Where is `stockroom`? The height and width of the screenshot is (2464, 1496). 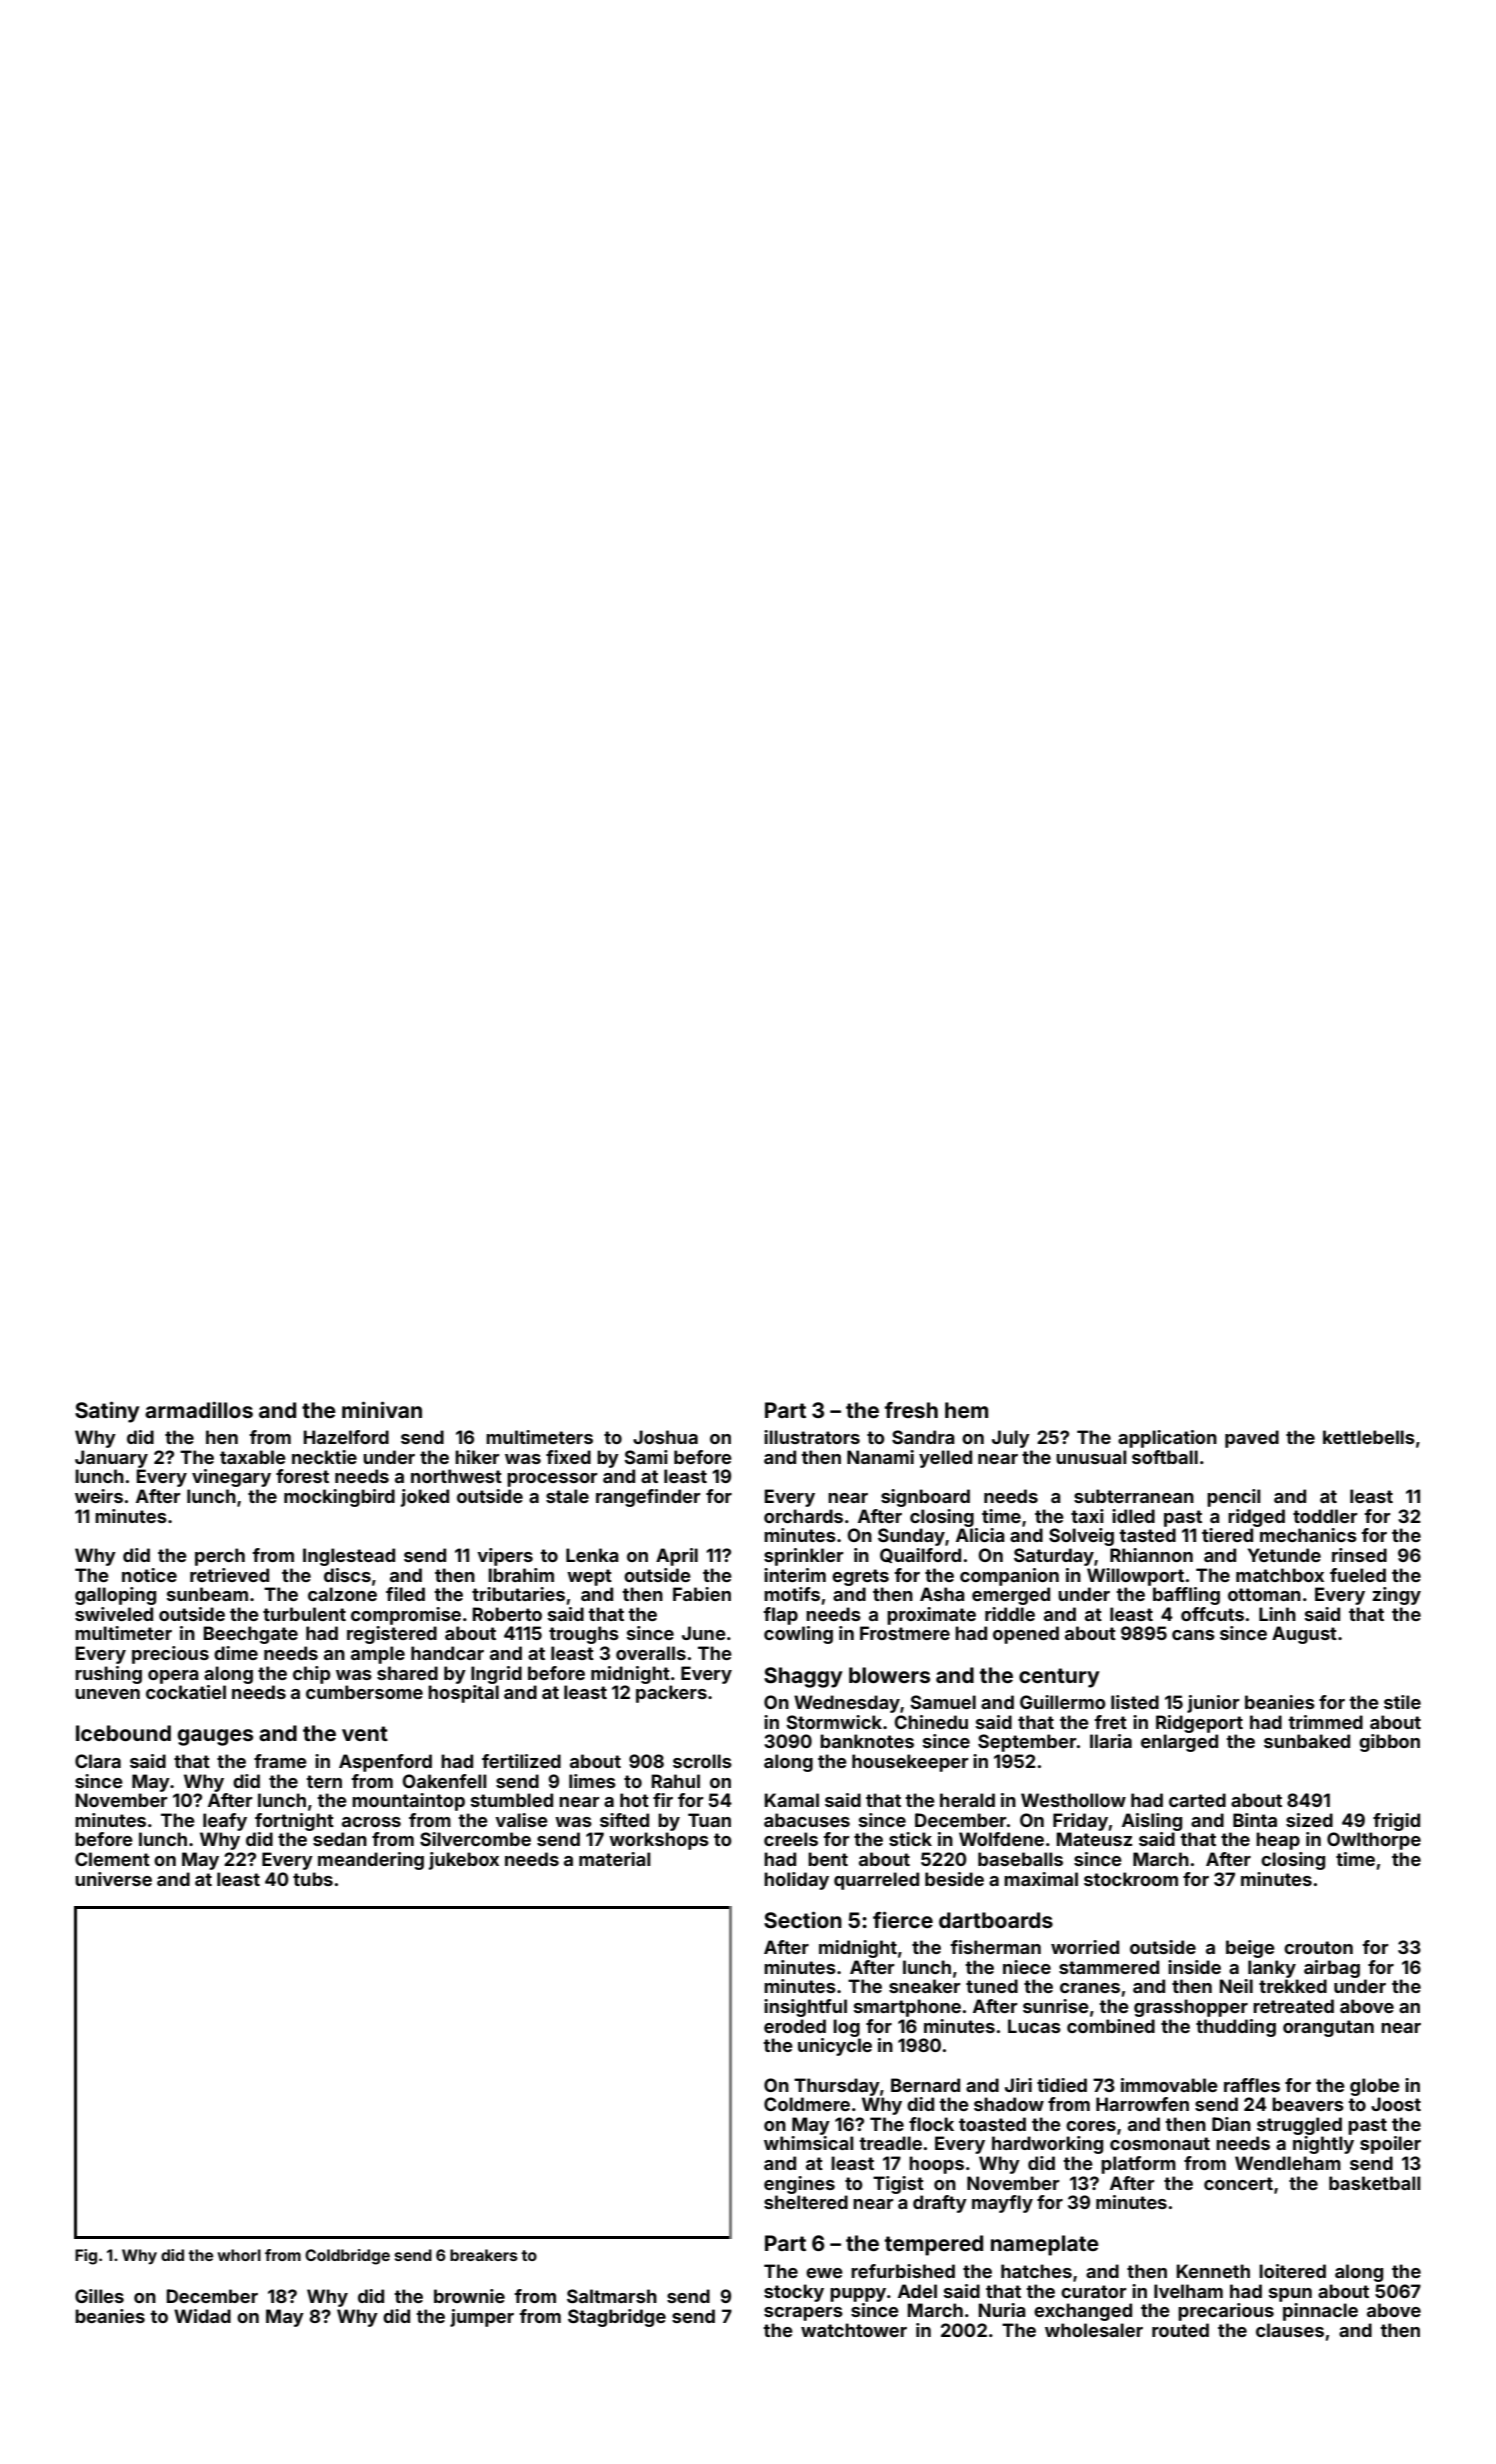 stockroom is located at coordinates (1131, 1879).
